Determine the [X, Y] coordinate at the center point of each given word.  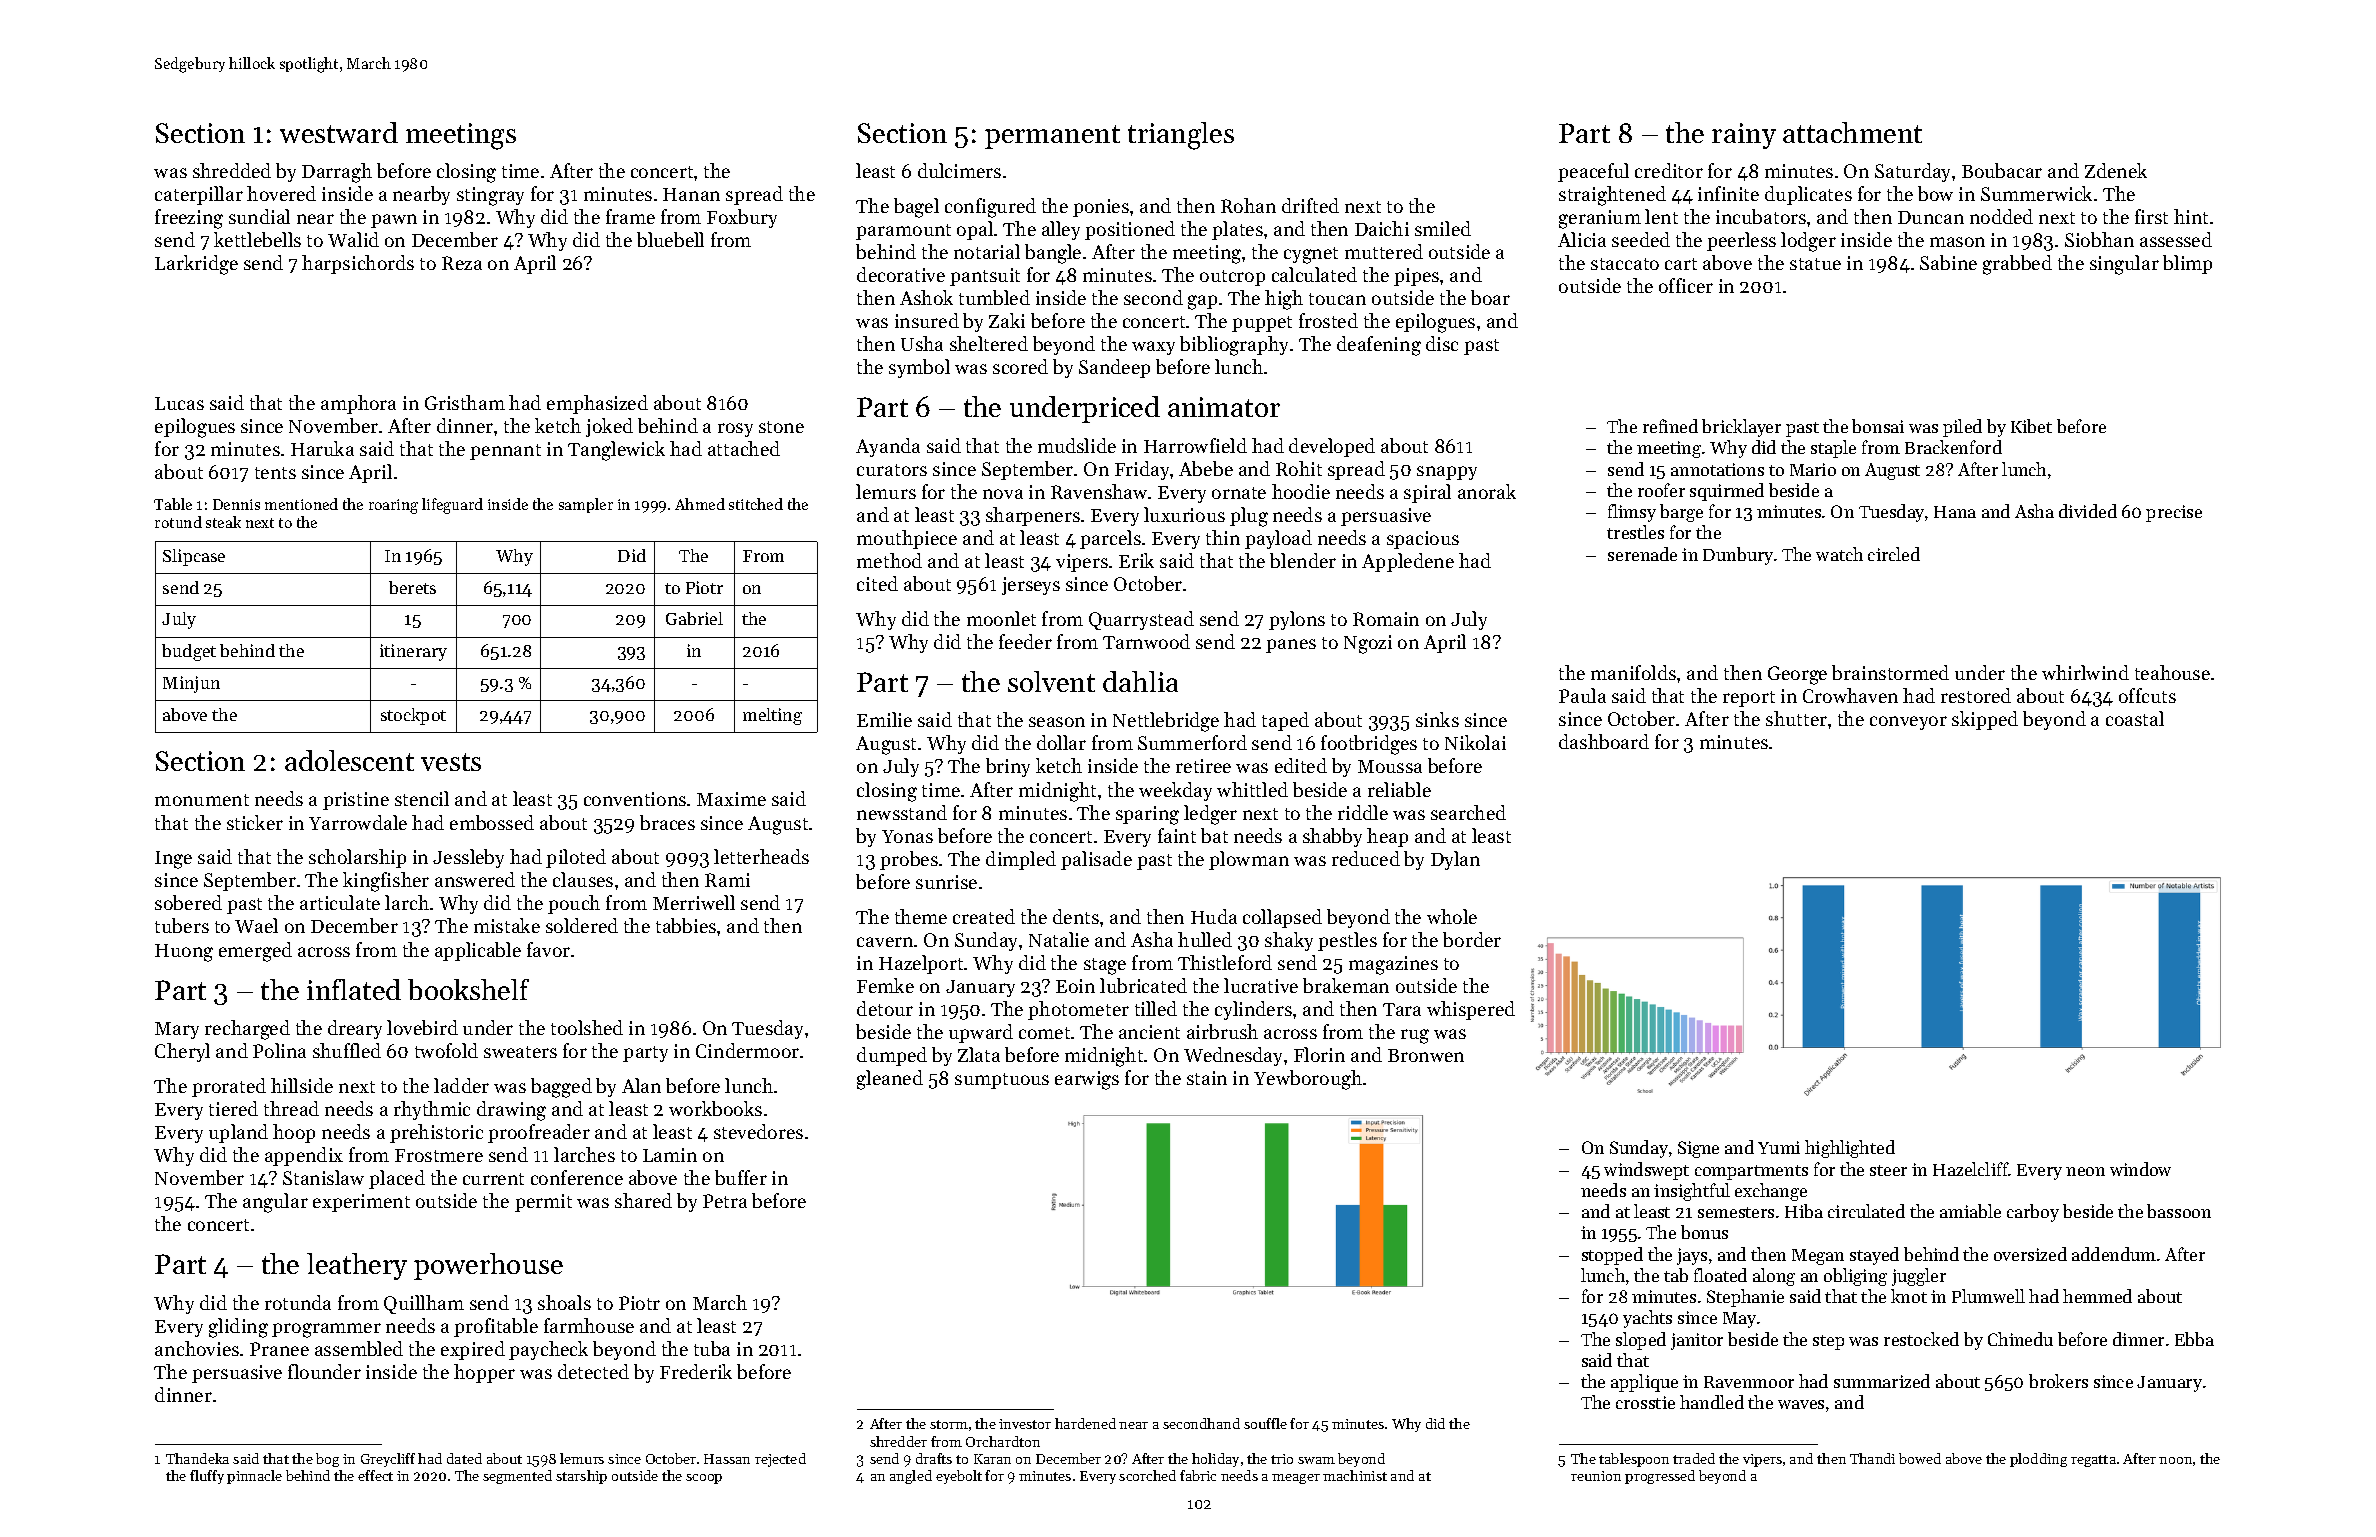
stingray [490, 196]
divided [2088, 511]
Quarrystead [1141, 620]
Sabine [1948, 262]
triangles [1181, 136]
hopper [484, 1373]
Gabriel [694, 618]
